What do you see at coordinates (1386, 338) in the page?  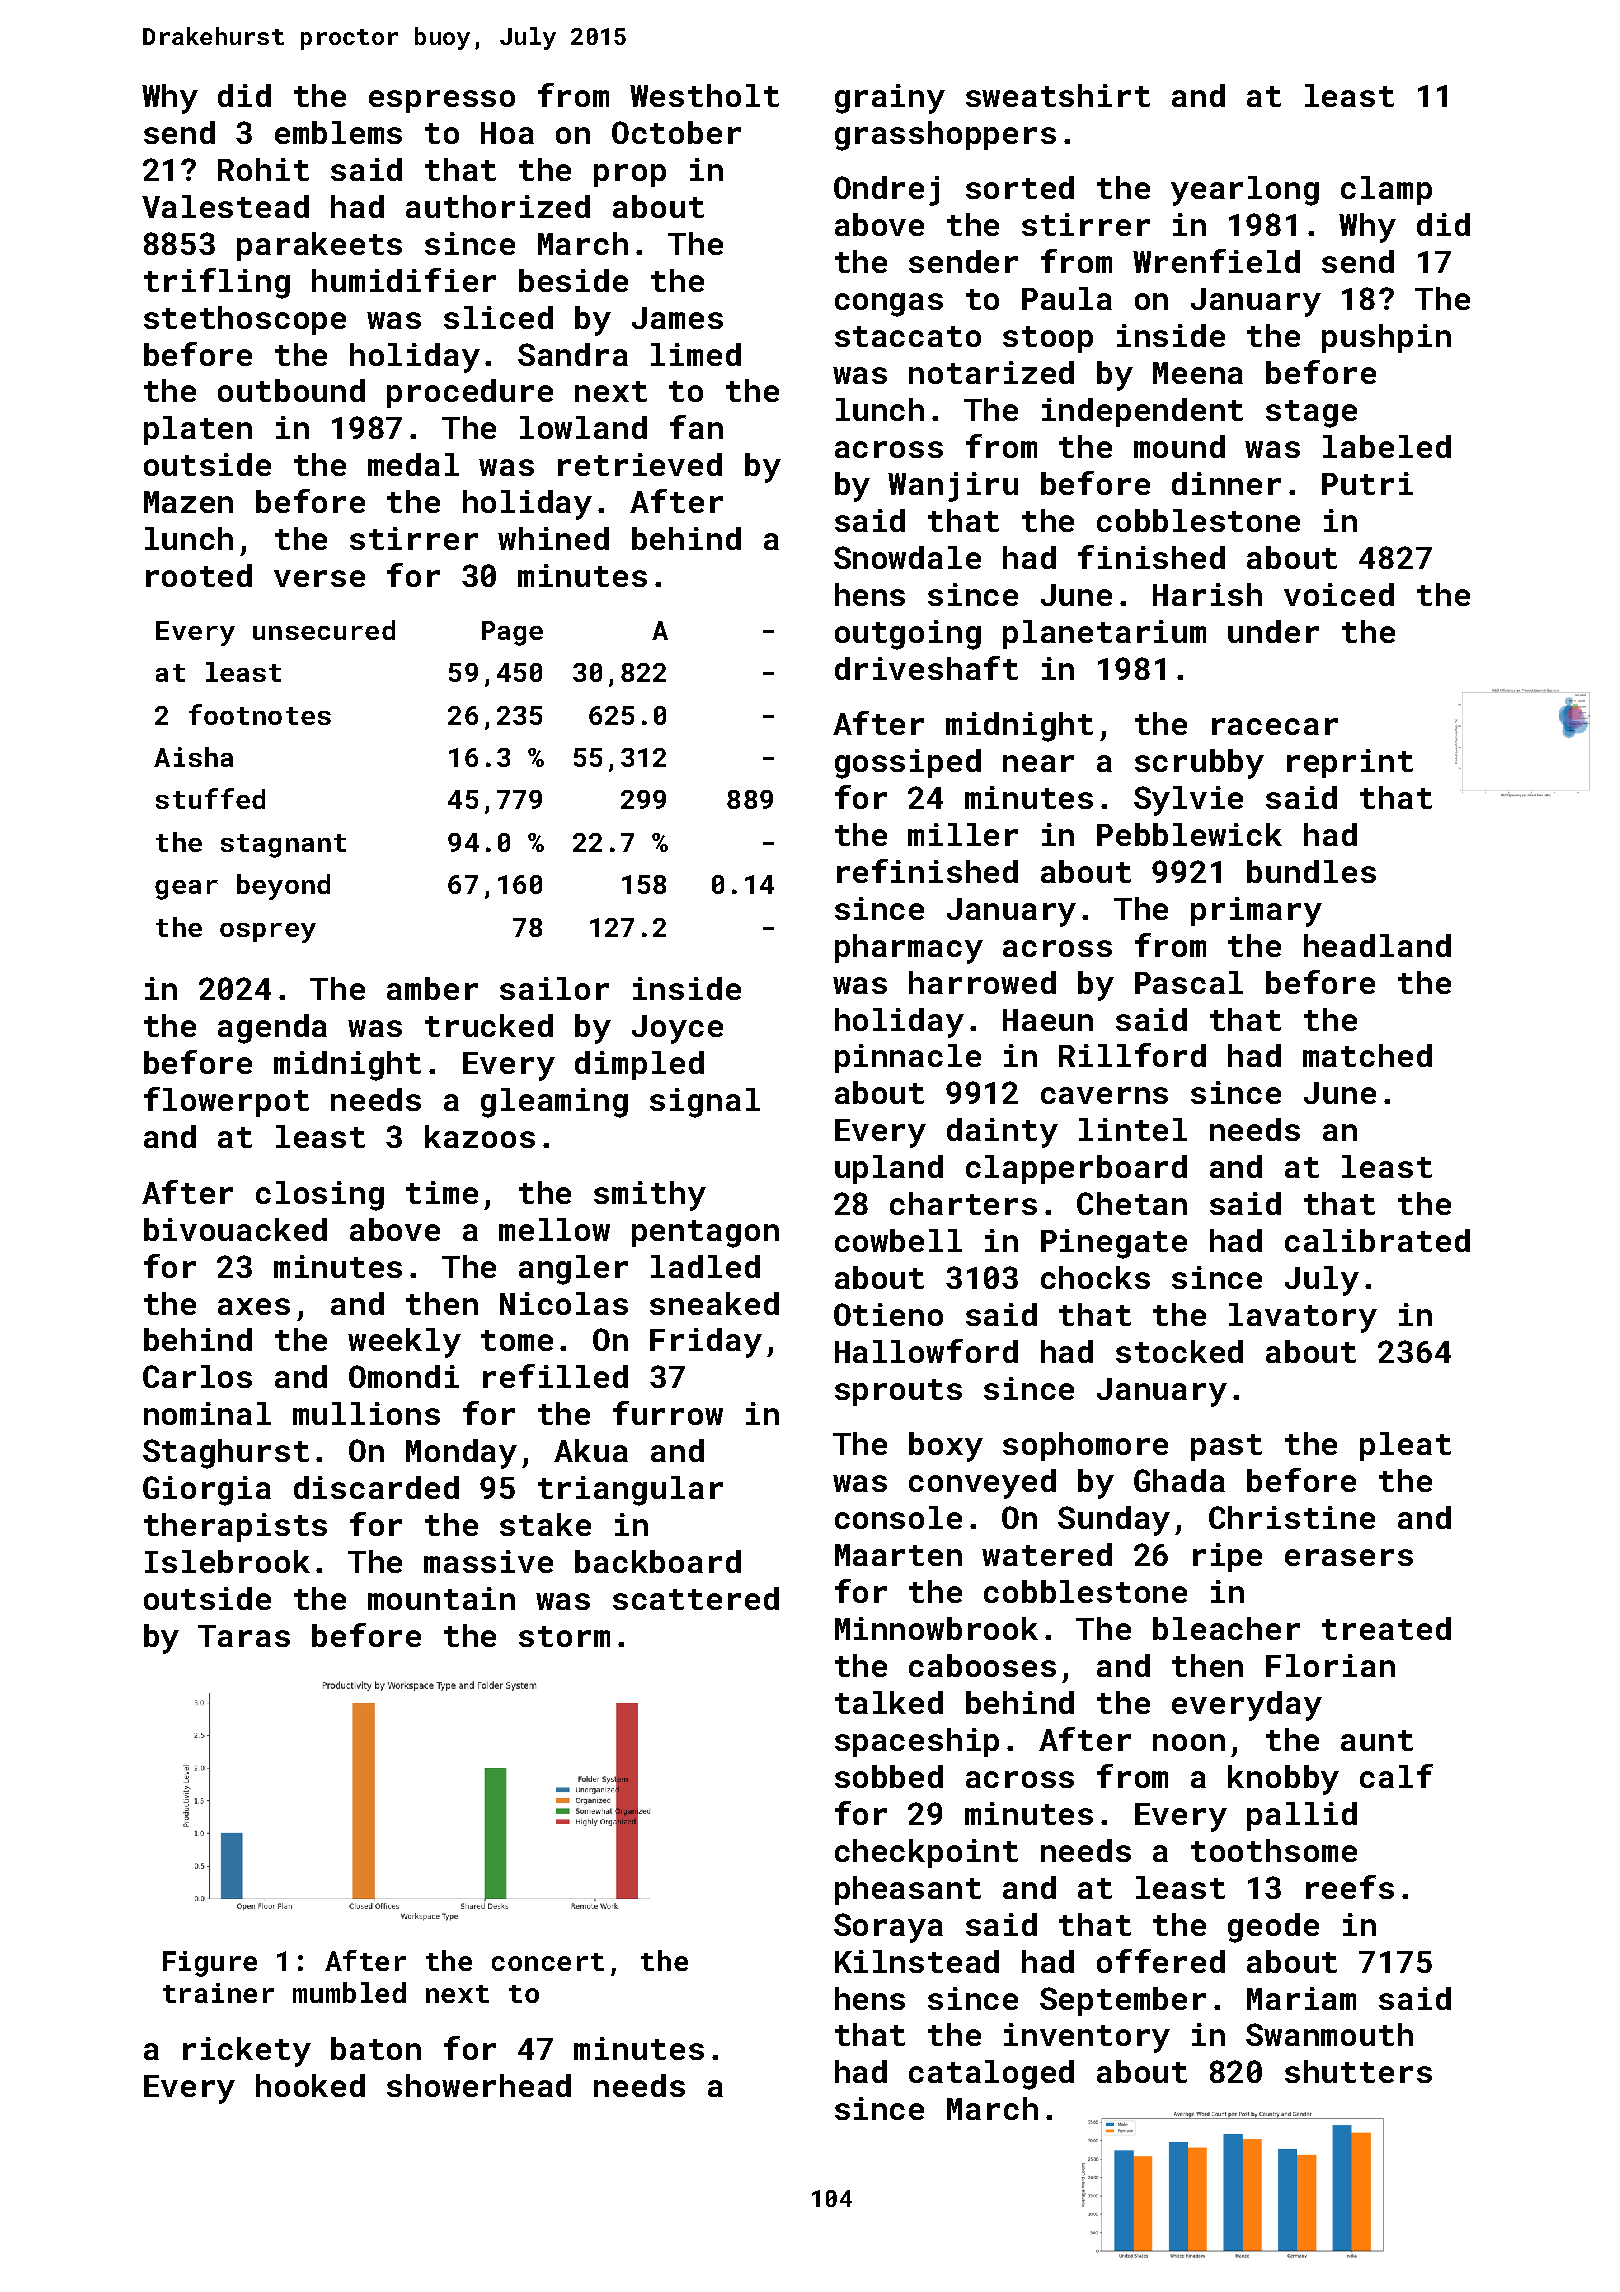 I see `pushpin` at bounding box center [1386, 338].
